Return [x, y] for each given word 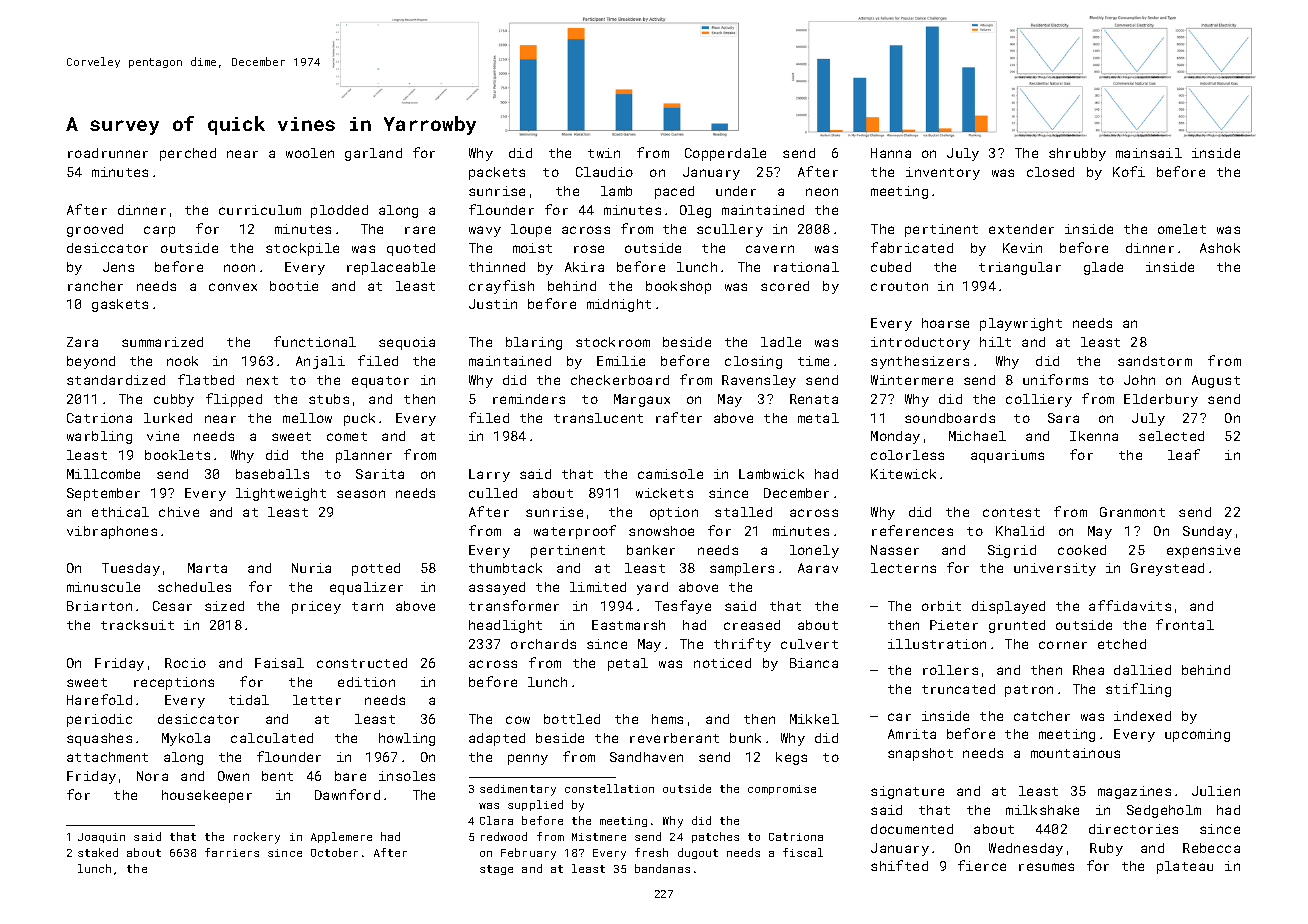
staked [98, 852]
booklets [177, 455]
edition [366, 682]
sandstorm [1155, 361]
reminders [529, 399]
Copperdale [725, 154]
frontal [1185, 624]
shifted [899, 865]
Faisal [279, 663]
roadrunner [108, 153]
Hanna [891, 153]
